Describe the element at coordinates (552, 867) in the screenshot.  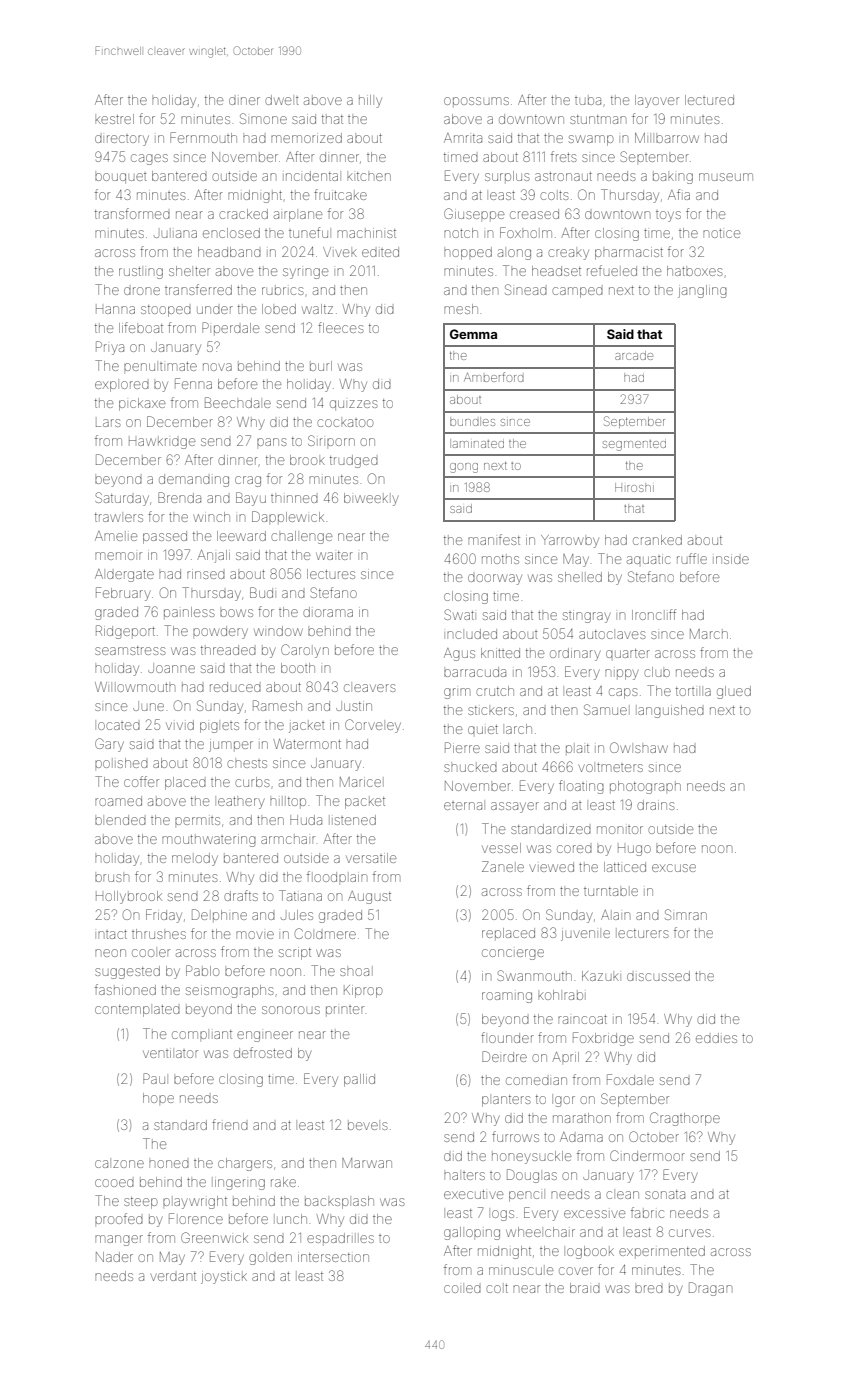
I see `viewed` at that location.
